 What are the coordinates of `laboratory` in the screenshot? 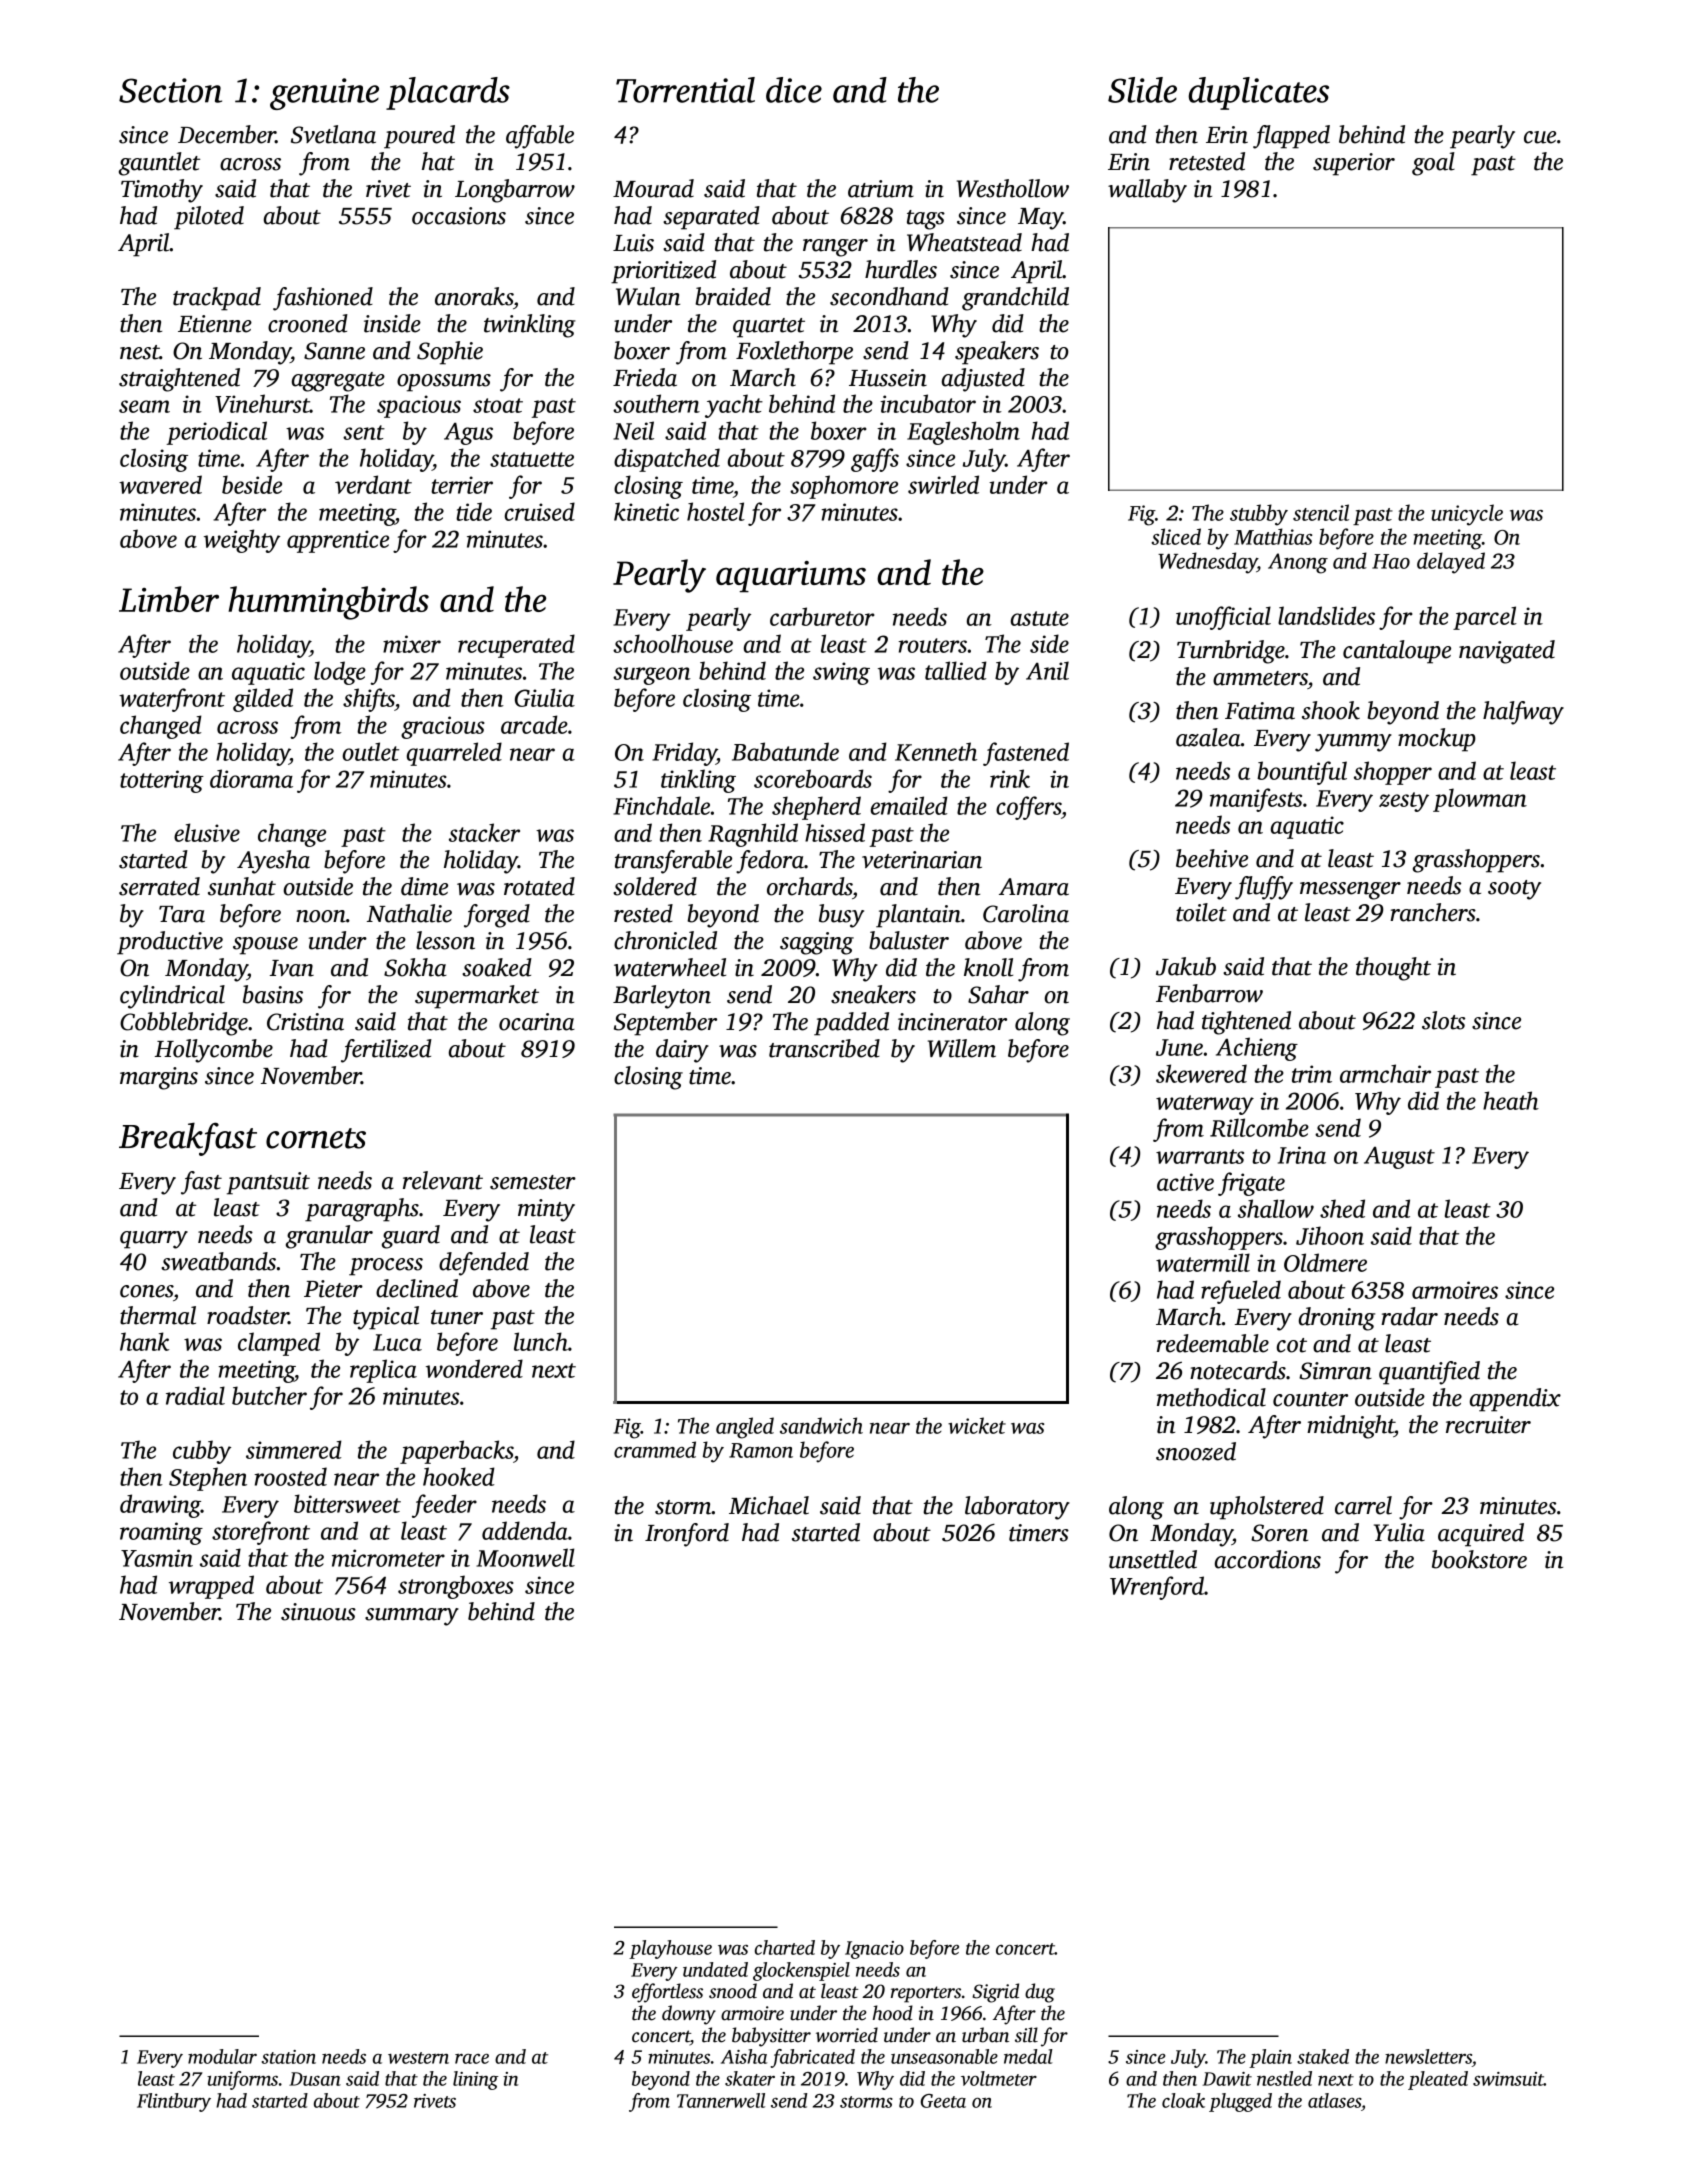 It's located at (1017, 1508).
